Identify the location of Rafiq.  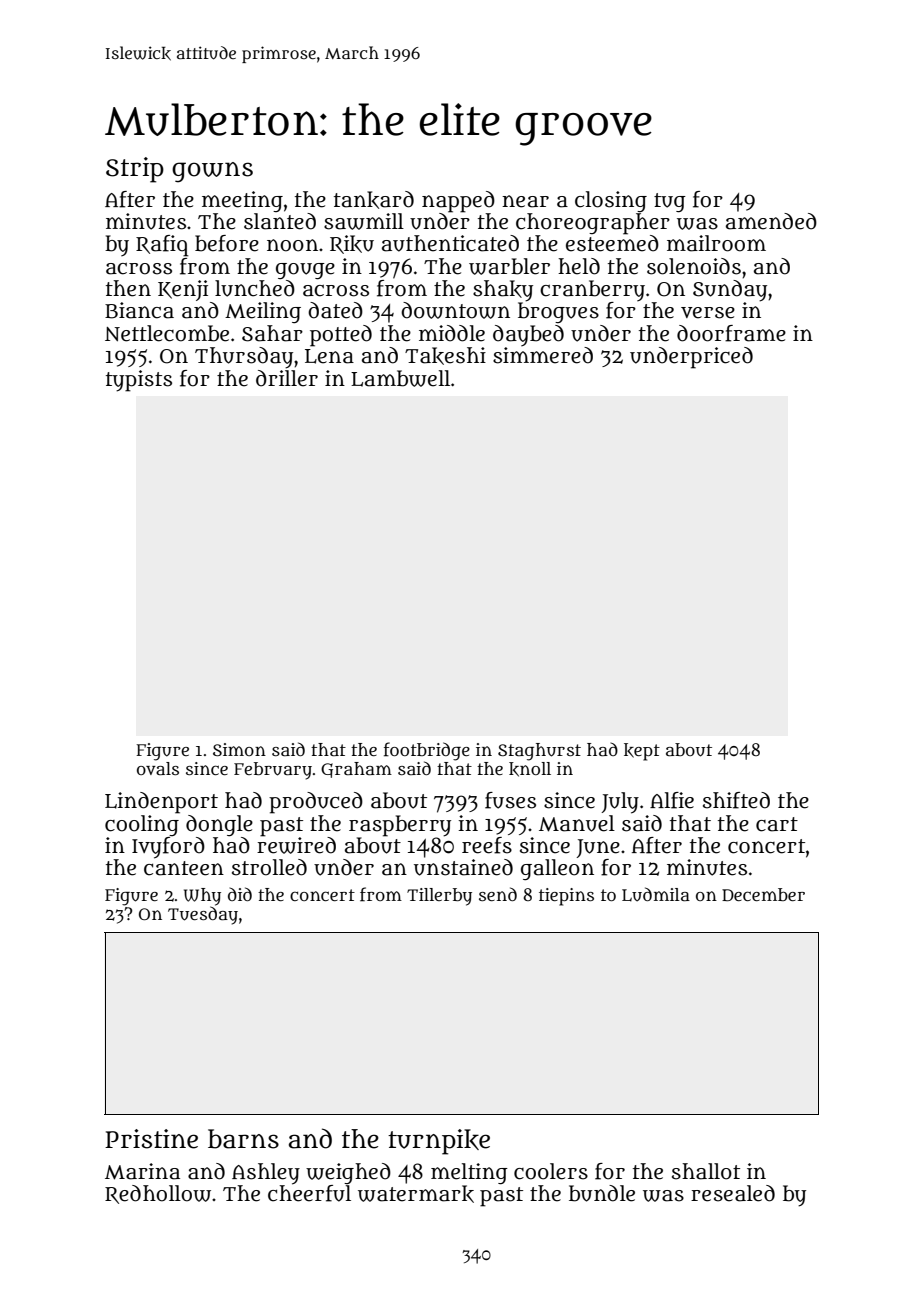
(162, 246).
